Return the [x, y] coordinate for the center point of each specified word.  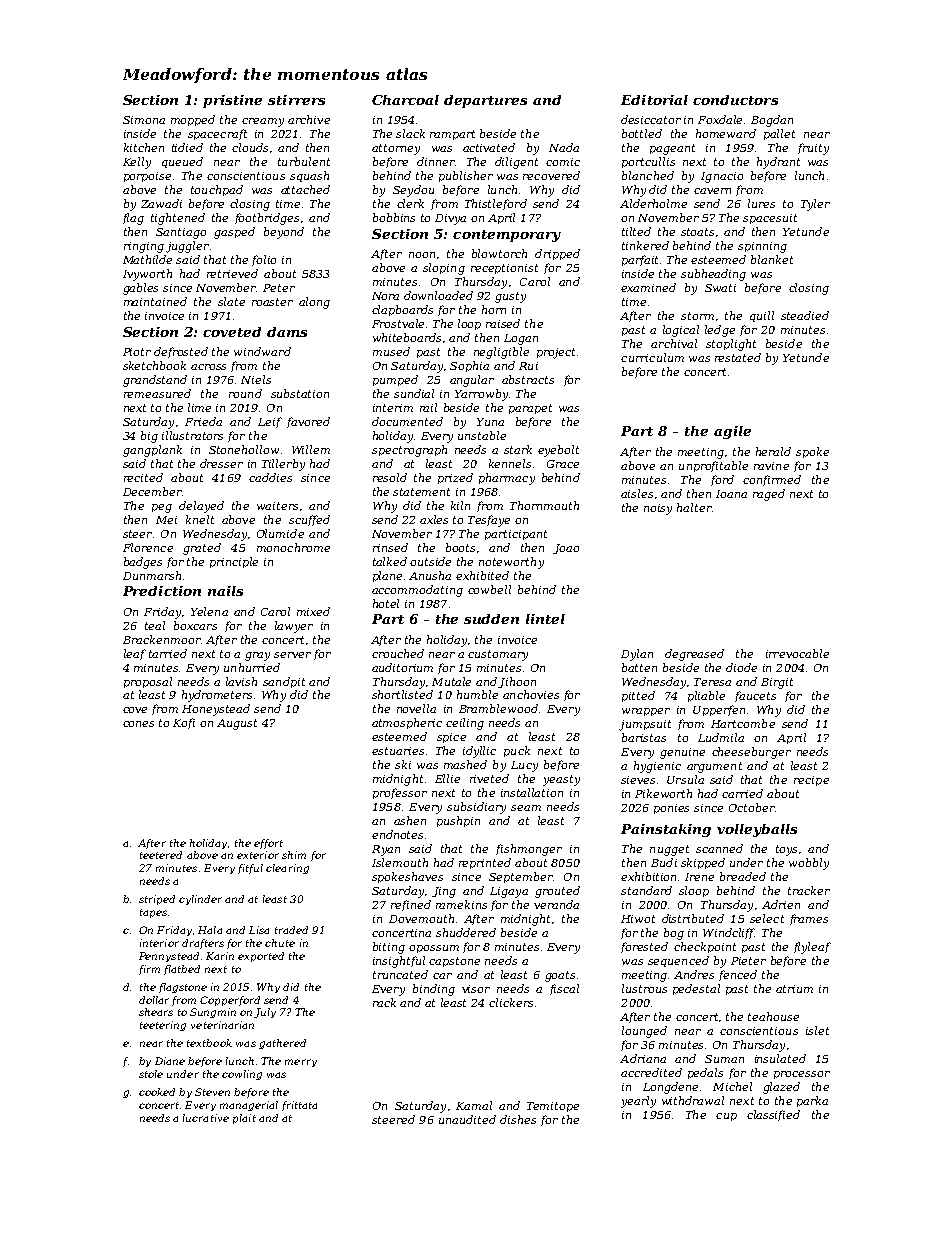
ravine [771, 466]
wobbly [809, 864]
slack [410, 133]
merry [301, 1063]
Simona [144, 120]
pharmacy [507, 479]
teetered [161, 855]
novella [416, 708]
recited [143, 477]
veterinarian [222, 1025]
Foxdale [720, 119]
